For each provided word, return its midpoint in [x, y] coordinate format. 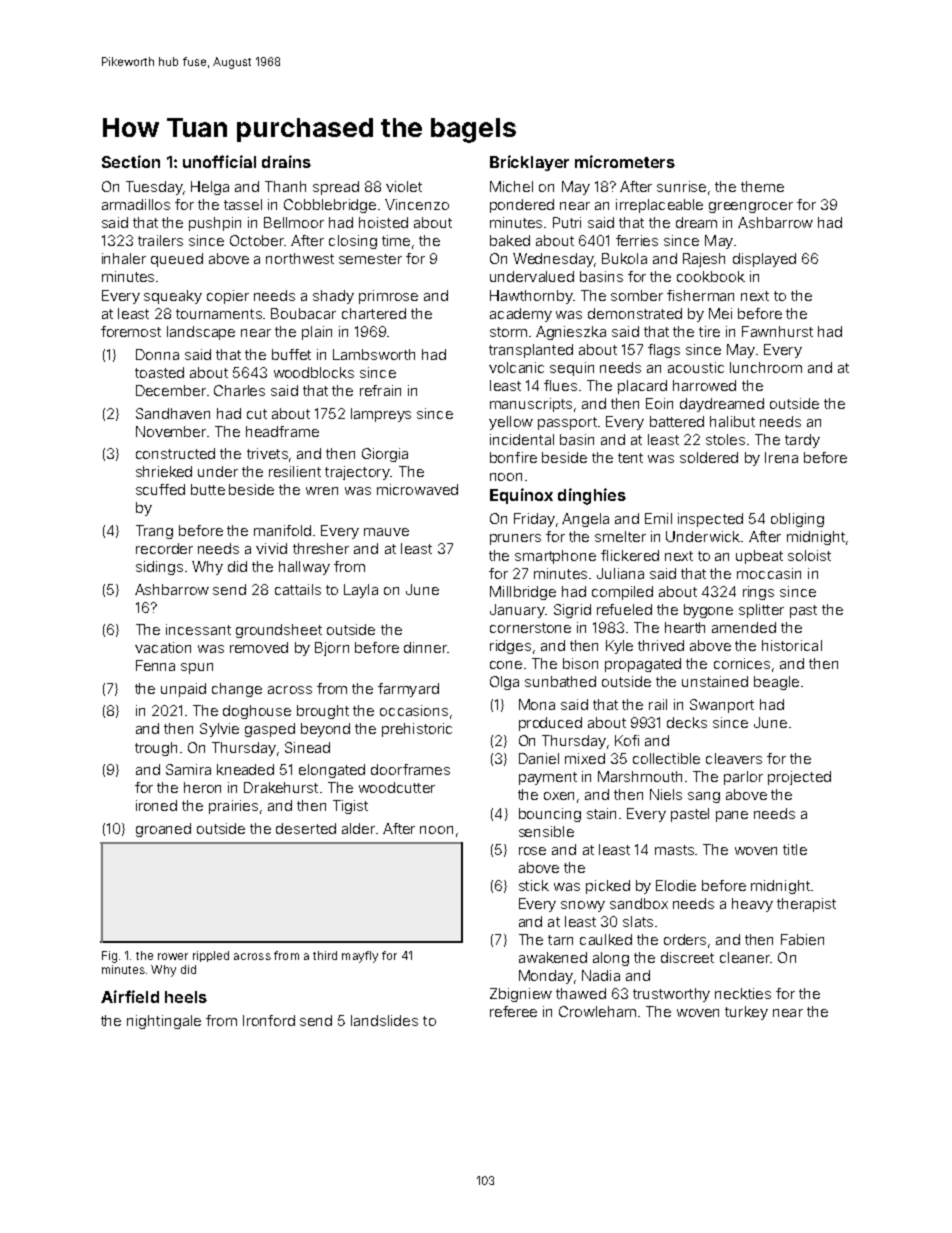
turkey [746, 1013]
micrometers [625, 161]
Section [131, 161]
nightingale [164, 1022]
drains [286, 161]
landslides [384, 1020]
